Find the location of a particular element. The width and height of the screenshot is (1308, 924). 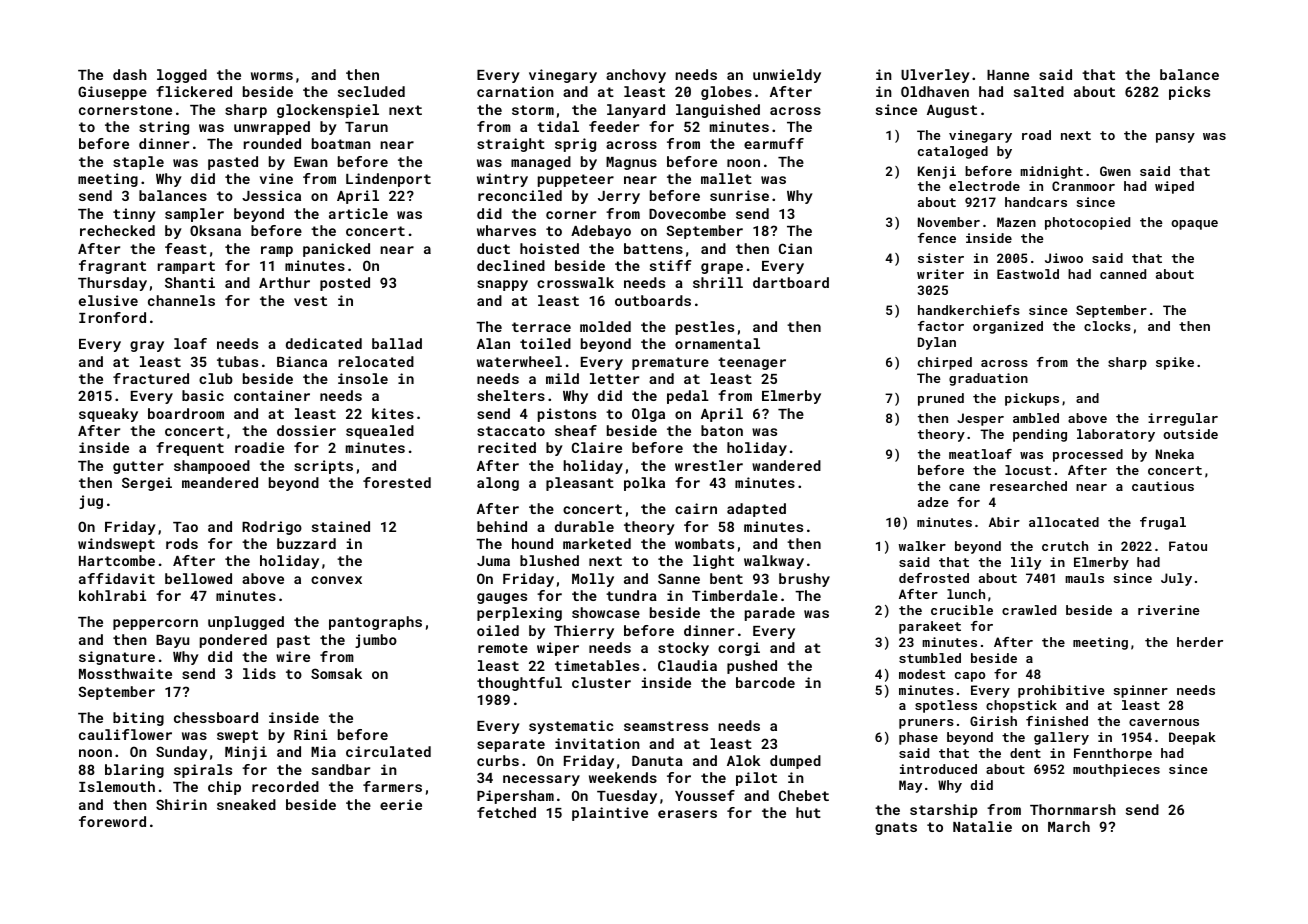

spinner is located at coordinates (1141, 691).
